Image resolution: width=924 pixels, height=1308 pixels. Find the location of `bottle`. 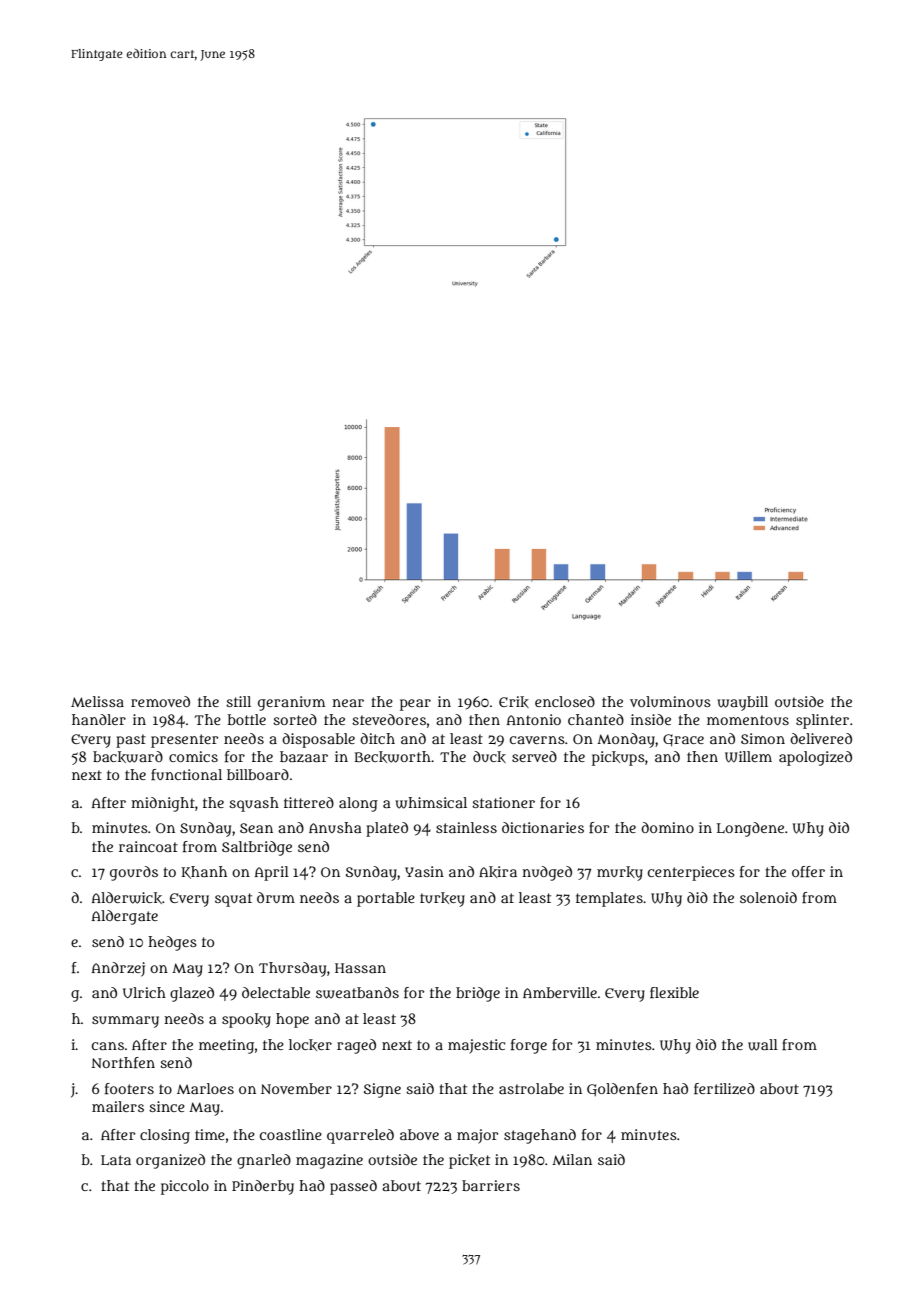

bottle is located at coordinates (247, 719).
